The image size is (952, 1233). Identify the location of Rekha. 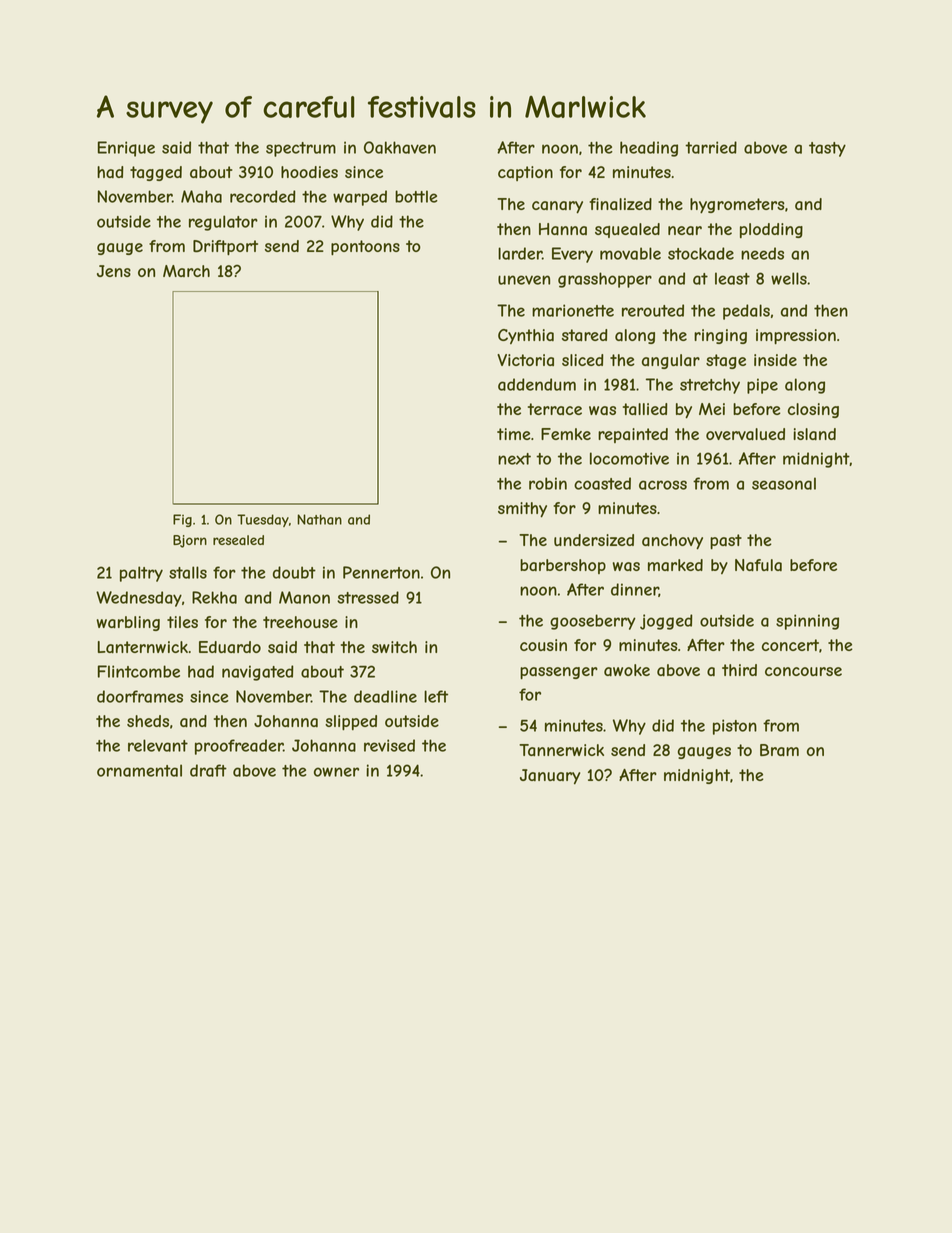
(214, 597).
